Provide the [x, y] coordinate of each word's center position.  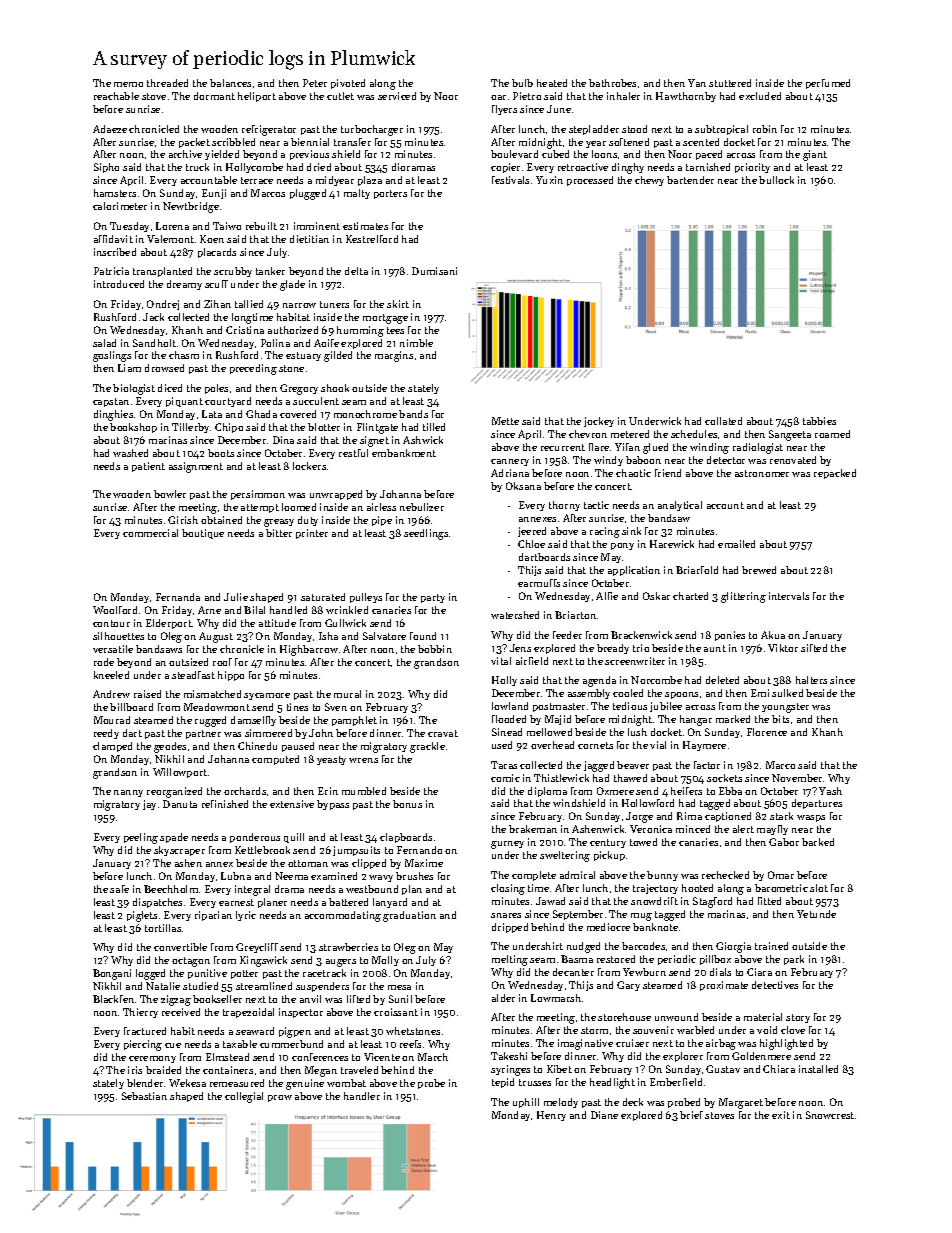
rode [104, 662]
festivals [510, 180]
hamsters [115, 193]
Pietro [527, 96]
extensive [292, 804]
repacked [835, 474]
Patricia [111, 271]
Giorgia [733, 947]
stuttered [730, 83]
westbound [372, 889]
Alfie [607, 596]
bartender [690, 180]
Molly [385, 961]
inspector [301, 1013]
